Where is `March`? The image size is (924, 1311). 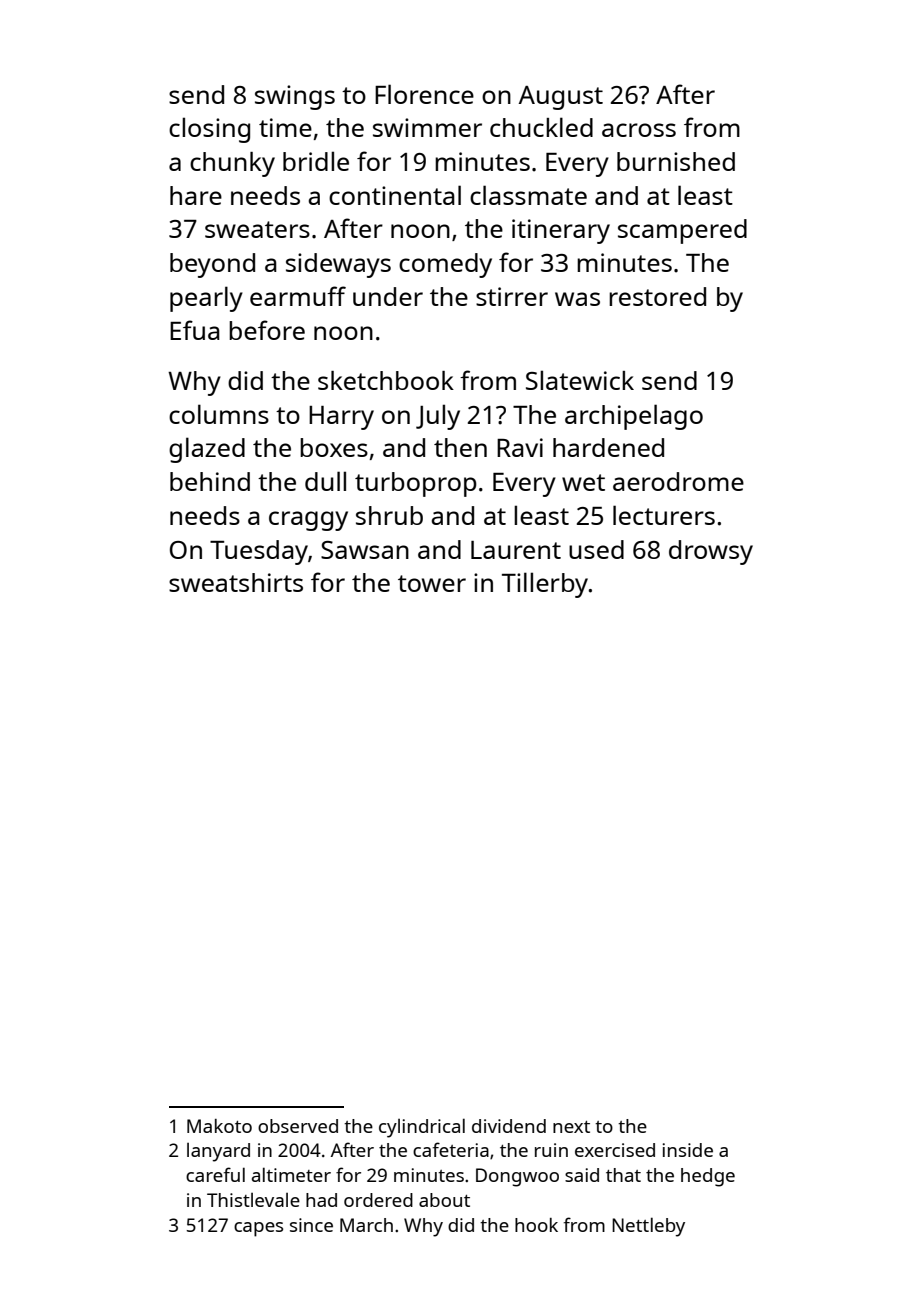 March is located at coordinates (366, 1225).
